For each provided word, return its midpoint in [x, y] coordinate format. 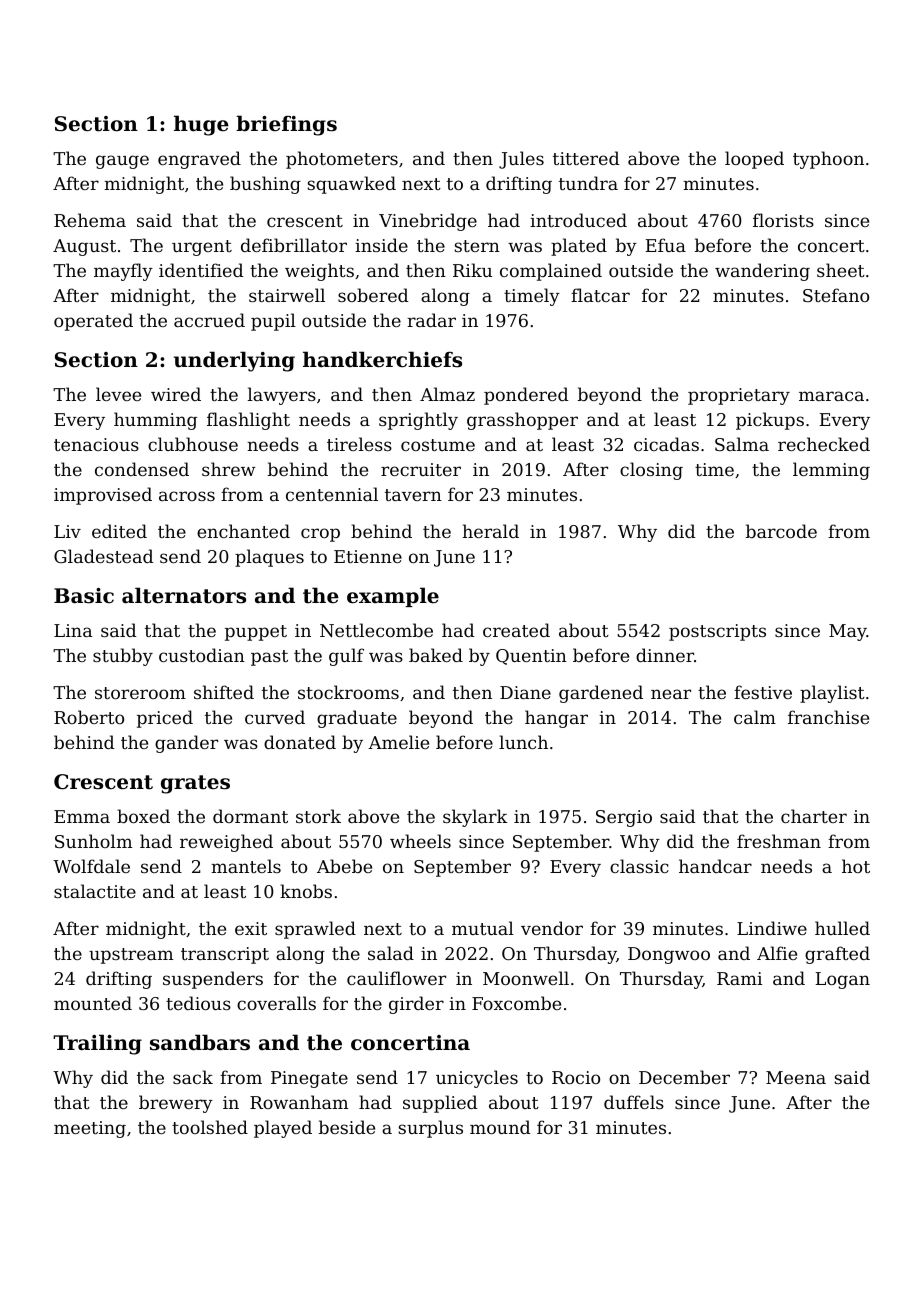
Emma [82, 816]
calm [755, 717]
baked [436, 655]
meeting [90, 1129]
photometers [342, 160]
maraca [831, 396]
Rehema [90, 220]
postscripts [717, 632]
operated [93, 322]
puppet [256, 633]
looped [754, 160]
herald [490, 531]
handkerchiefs [382, 359]
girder [416, 1005]
